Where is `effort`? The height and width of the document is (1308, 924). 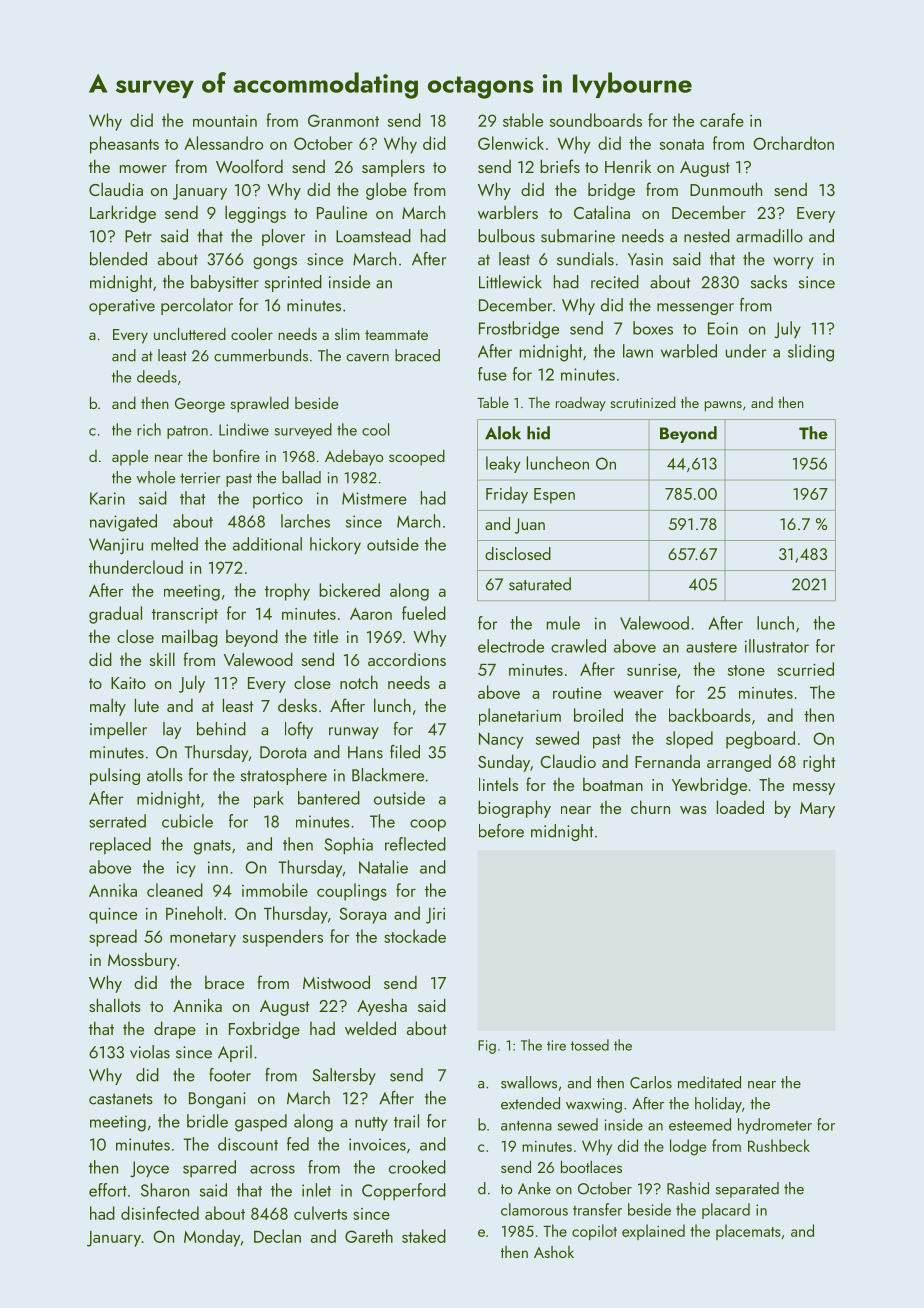
effort is located at coordinates (108, 1190).
